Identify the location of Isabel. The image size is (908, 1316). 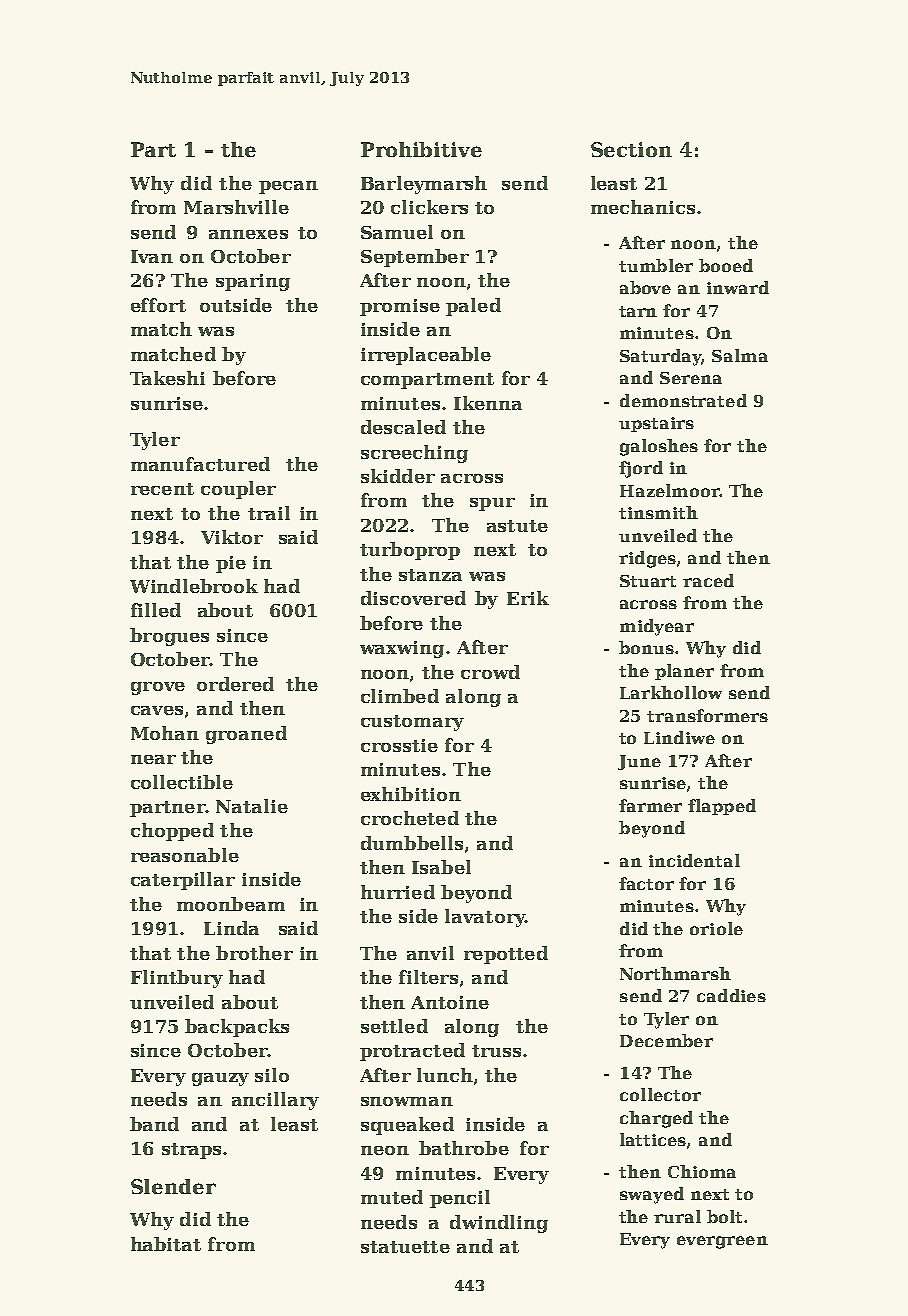
(441, 867).
